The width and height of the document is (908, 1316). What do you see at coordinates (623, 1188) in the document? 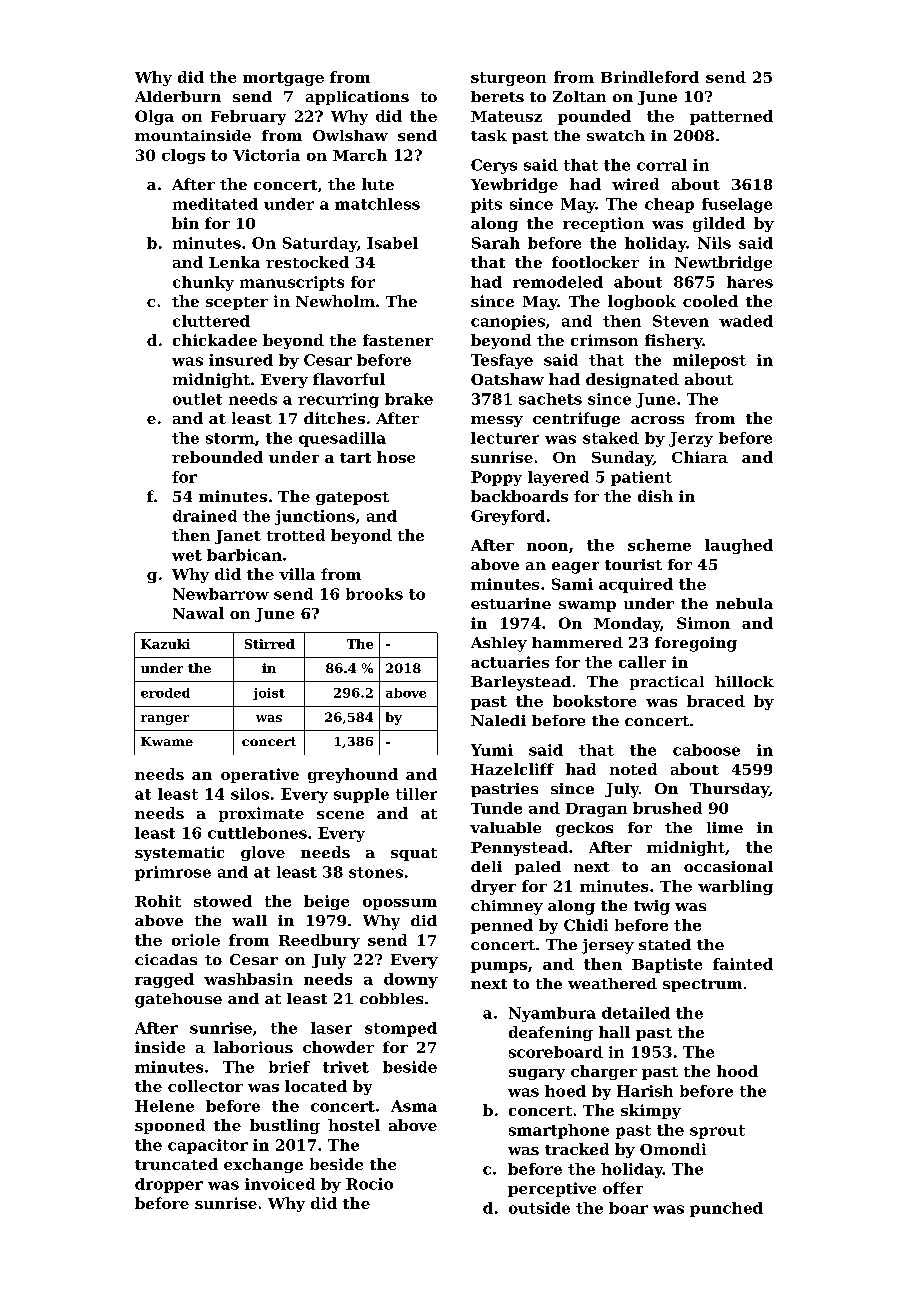
I see `offer` at bounding box center [623, 1188].
